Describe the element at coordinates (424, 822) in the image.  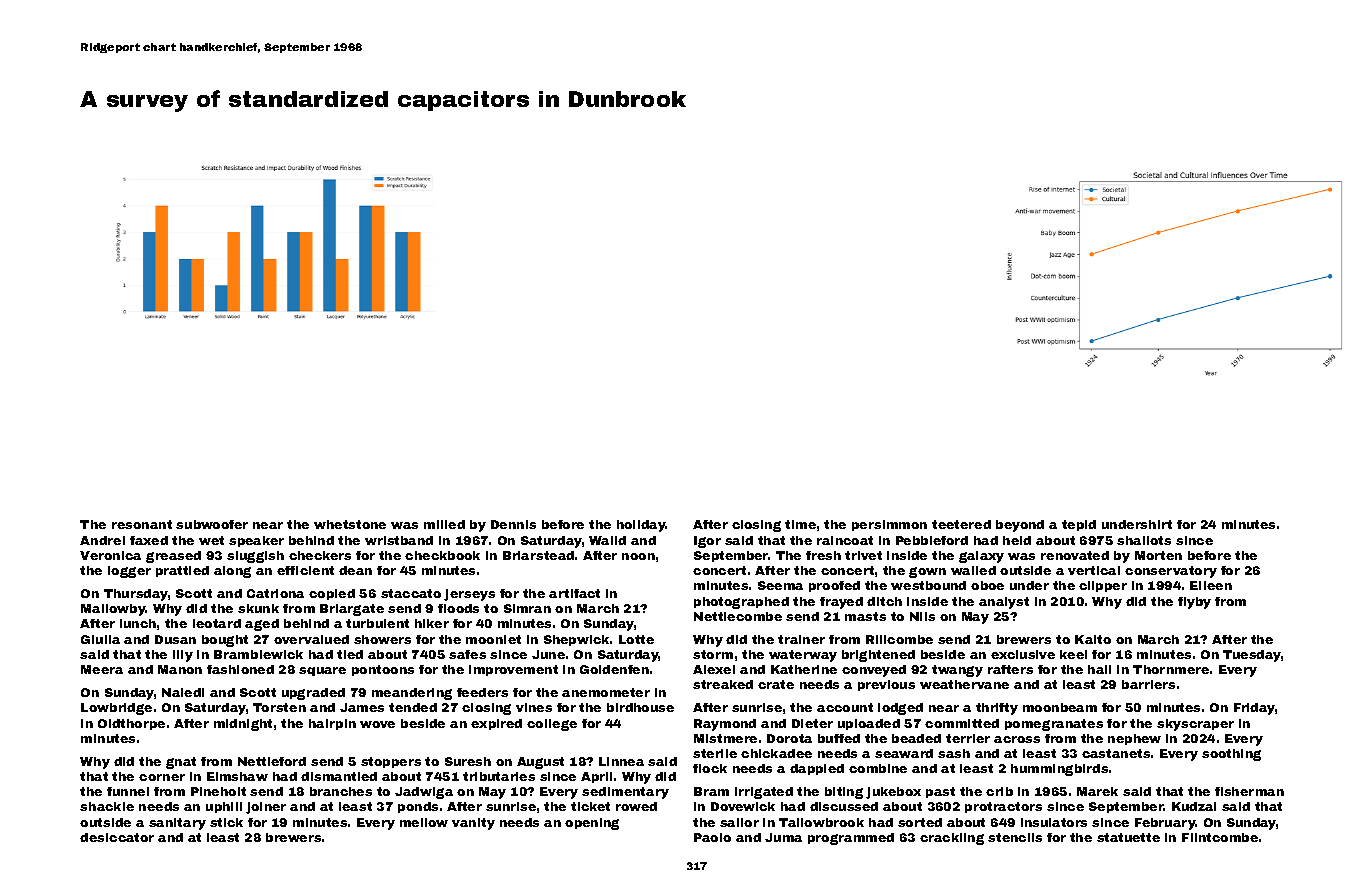
I see `mellow` at that location.
